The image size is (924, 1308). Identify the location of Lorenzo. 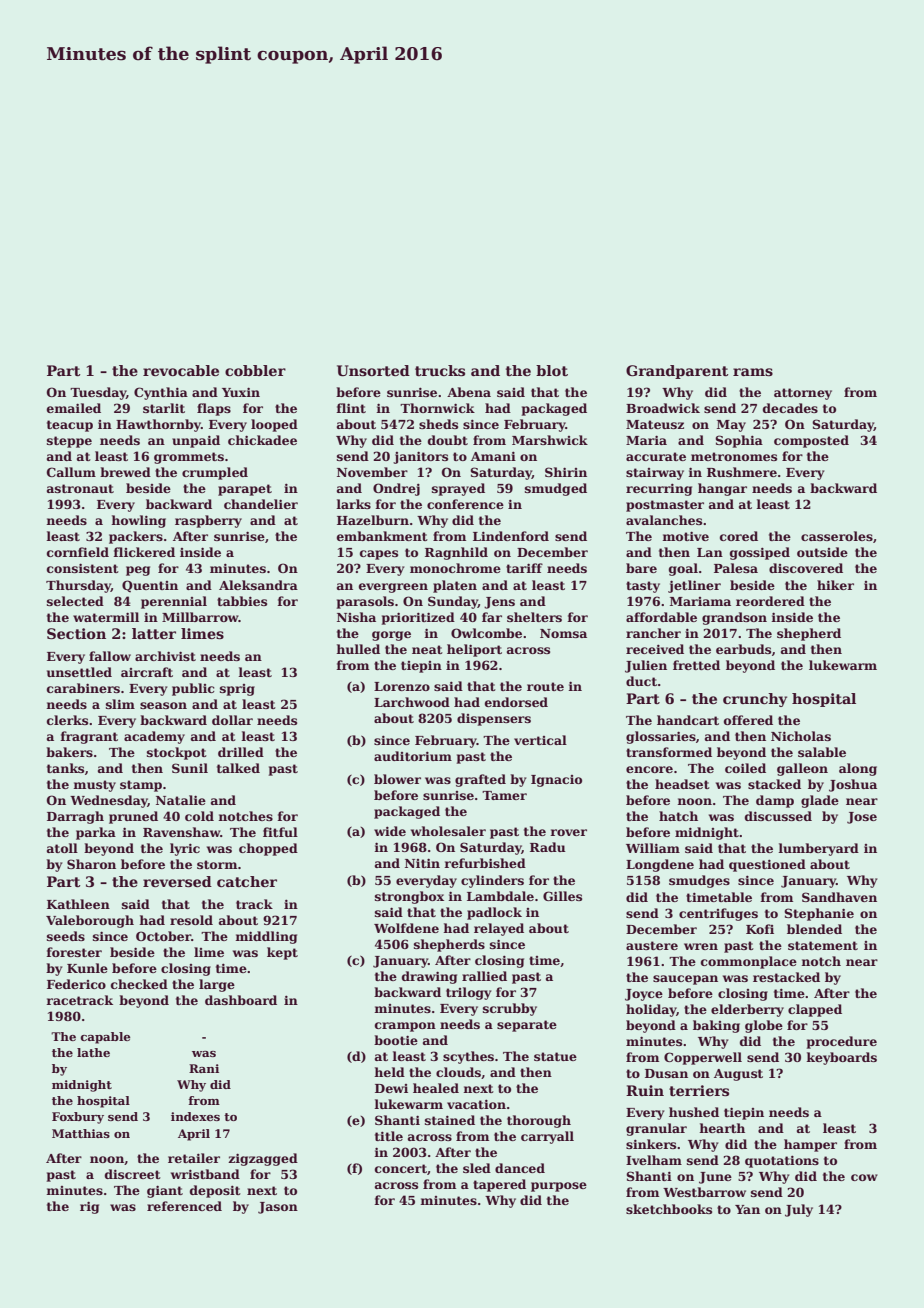
(402, 686).
